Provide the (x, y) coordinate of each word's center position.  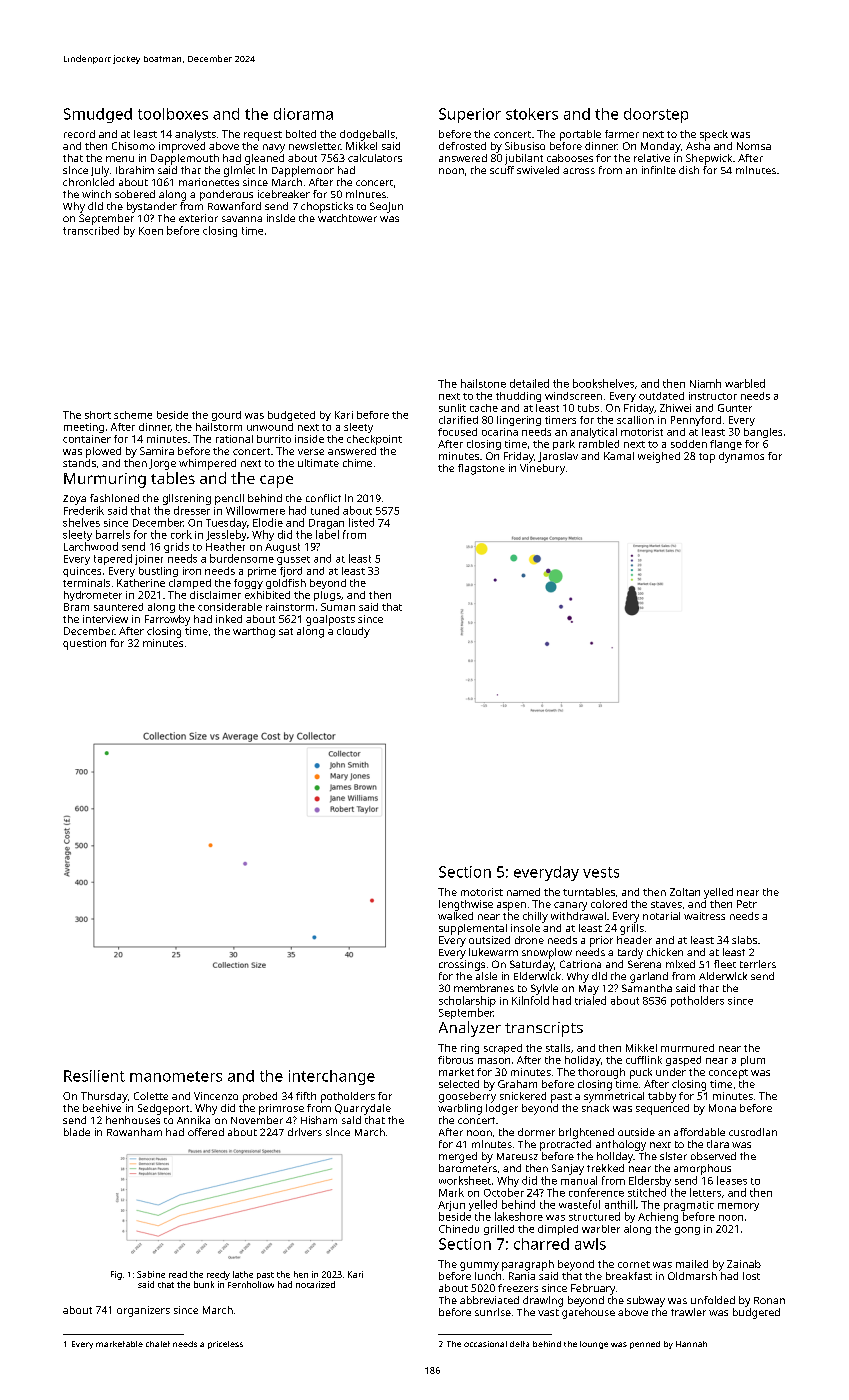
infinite (659, 170)
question (84, 644)
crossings (462, 965)
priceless (225, 1345)
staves (666, 904)
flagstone (481, 469)
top (707, 458)
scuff (502, 170)
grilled (499, 1230)
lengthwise (466, 905)
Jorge (162, 464)
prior (601, 941)
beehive (102, 1108)
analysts (195, 135)
